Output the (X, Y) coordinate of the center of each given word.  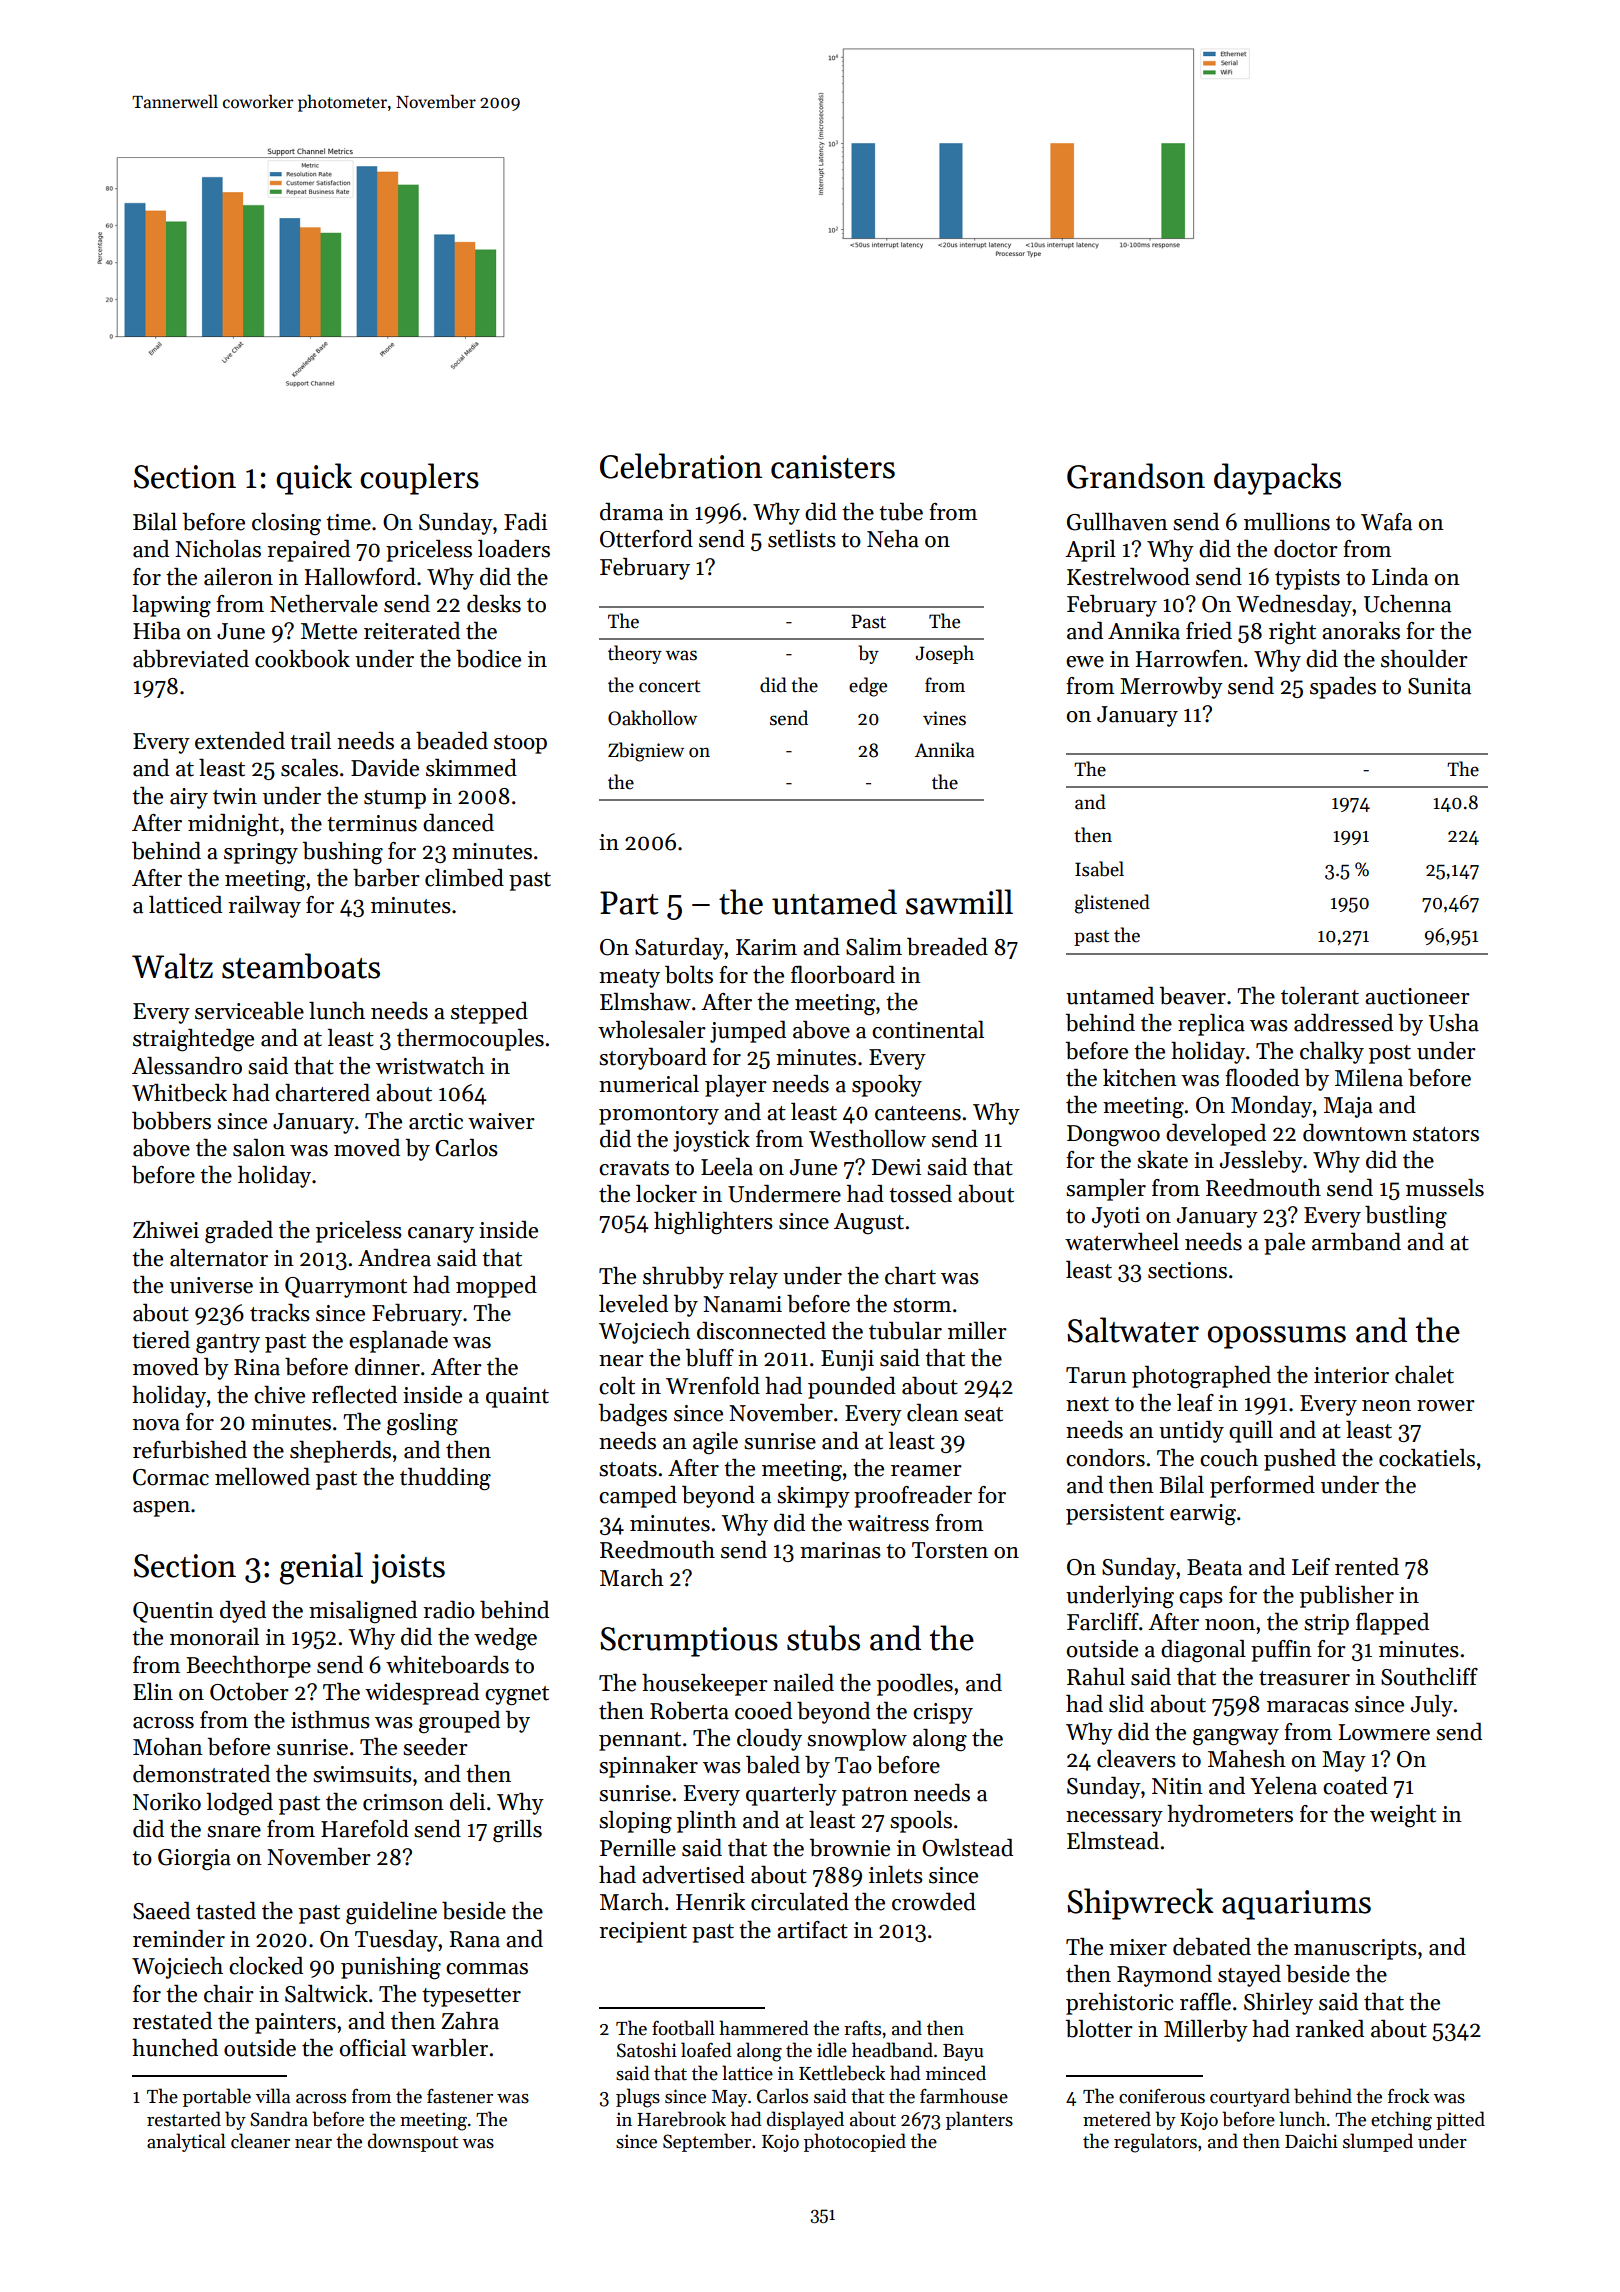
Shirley (1278, 2004)
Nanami (742, 1304)
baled (773, 1765)
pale (1284, 1244)
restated (172, 2021)
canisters (833, 467)
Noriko (167, 1802)
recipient (643, 1932)
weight (1403, 1816)
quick (314, 479)
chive (279, 1395)
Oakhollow (652, 718)
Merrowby (1171, 688)
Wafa (1386, 522)
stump (395, 799)
